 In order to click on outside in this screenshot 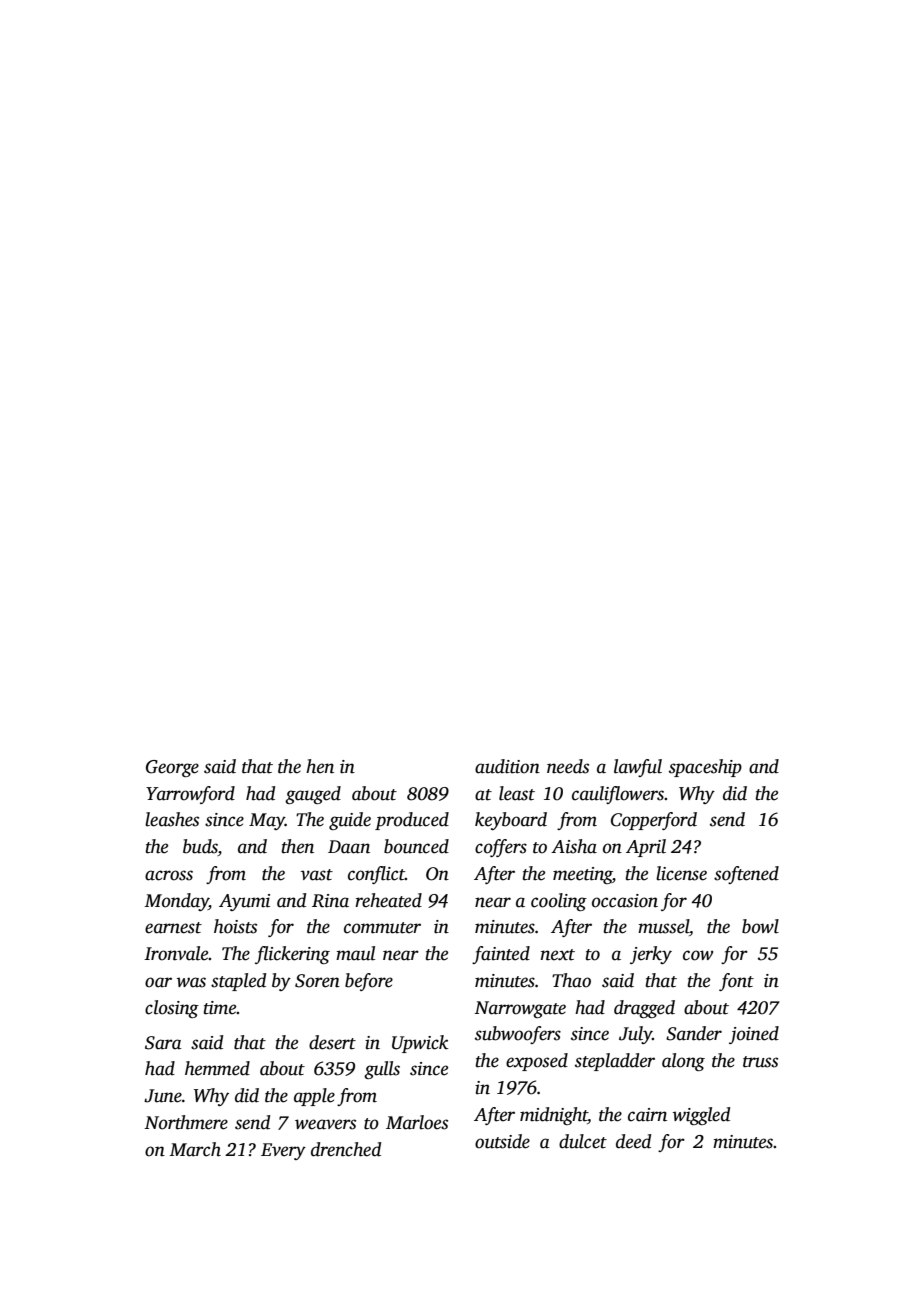, I will do `click(502, 1141)`.
